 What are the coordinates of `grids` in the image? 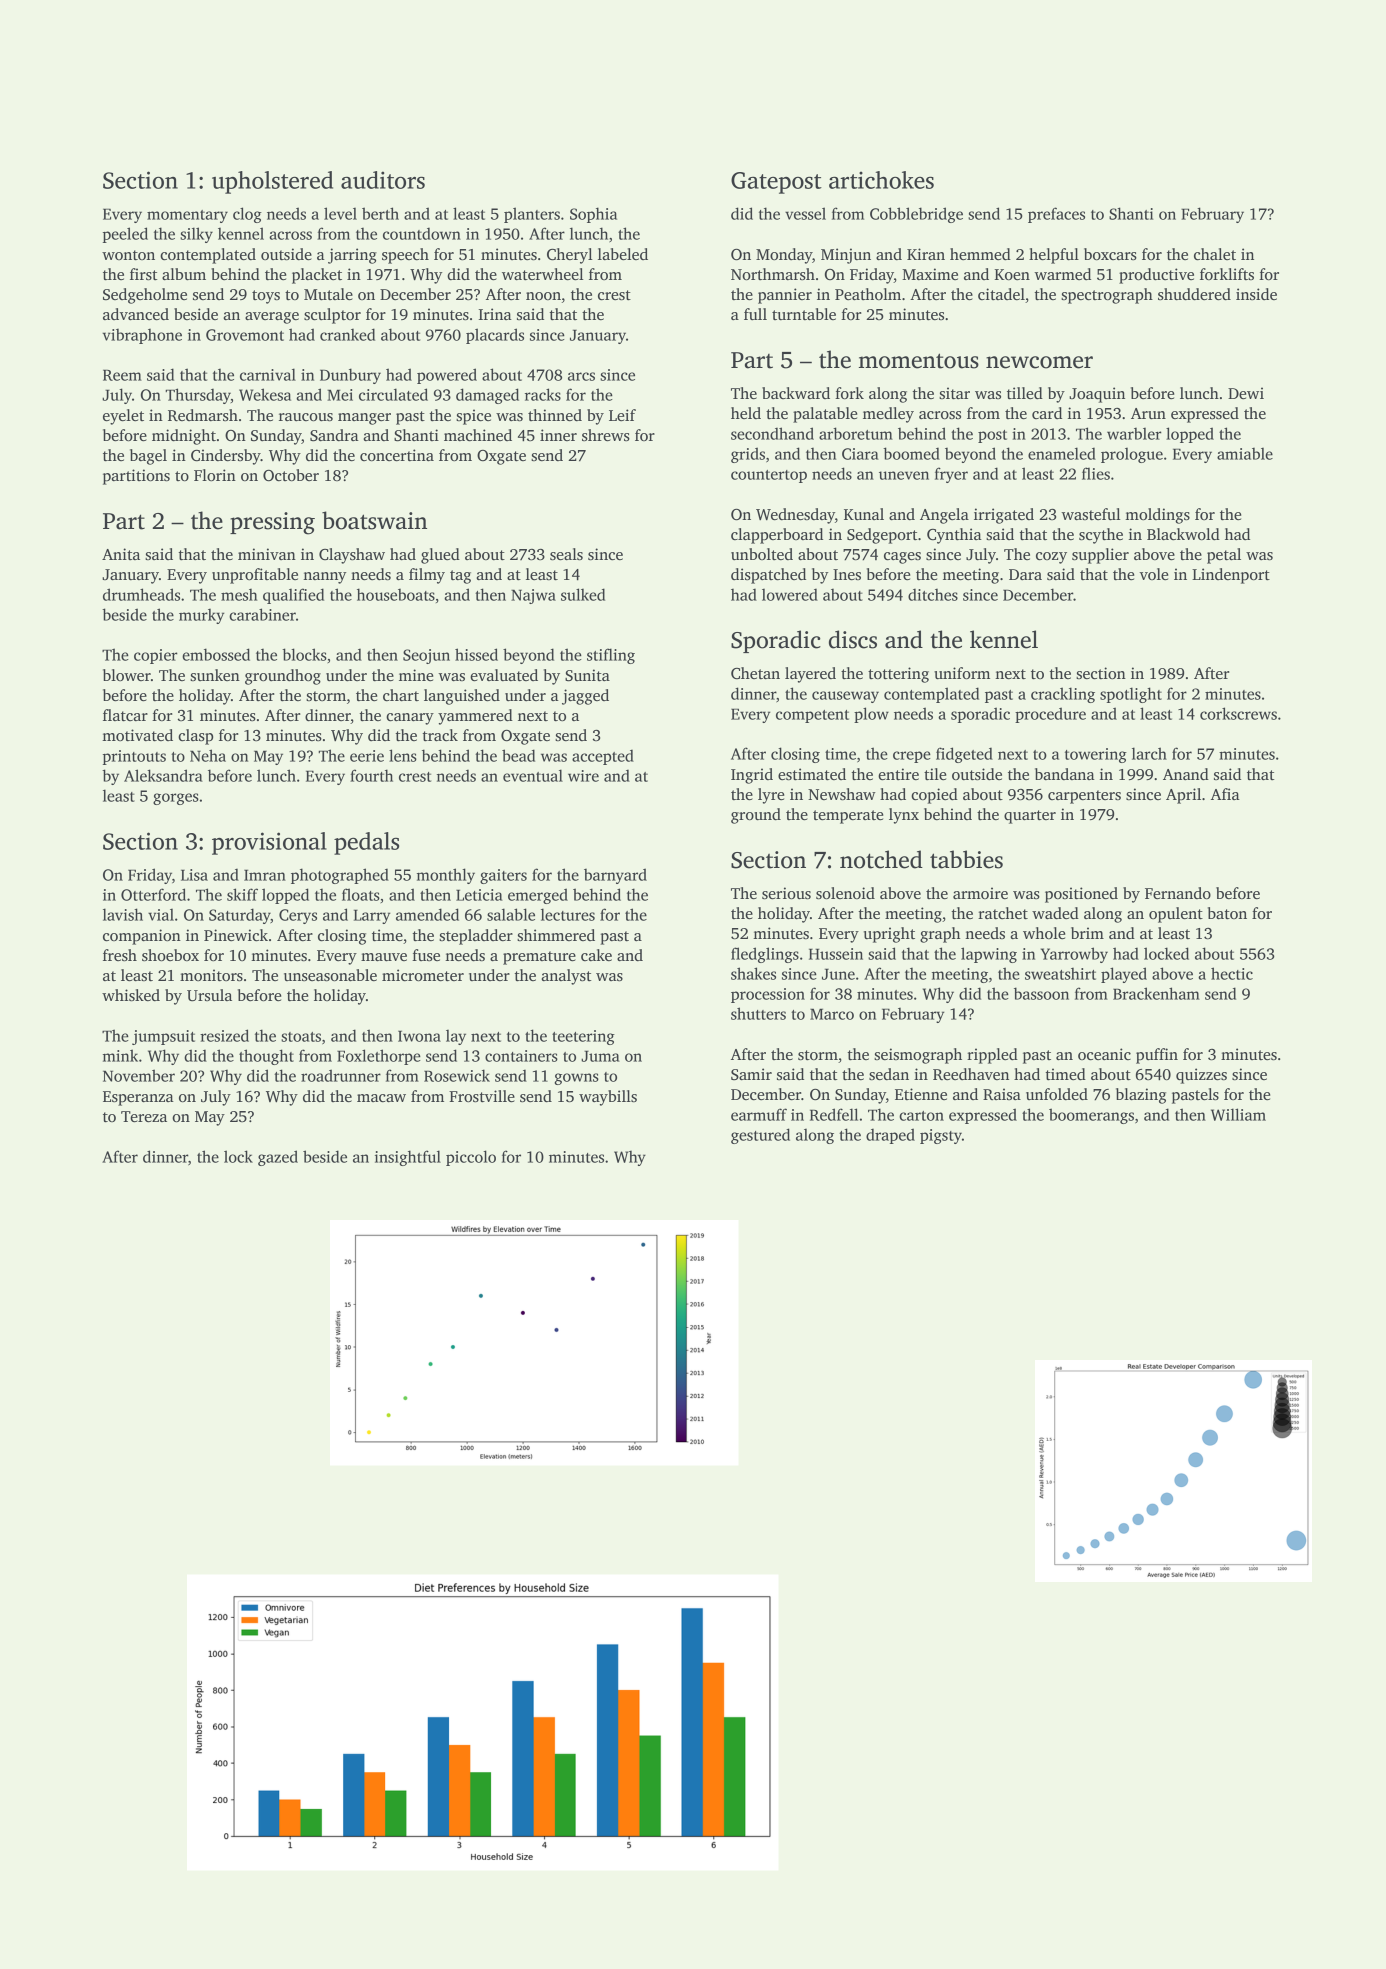 It's located at (748, 455).
